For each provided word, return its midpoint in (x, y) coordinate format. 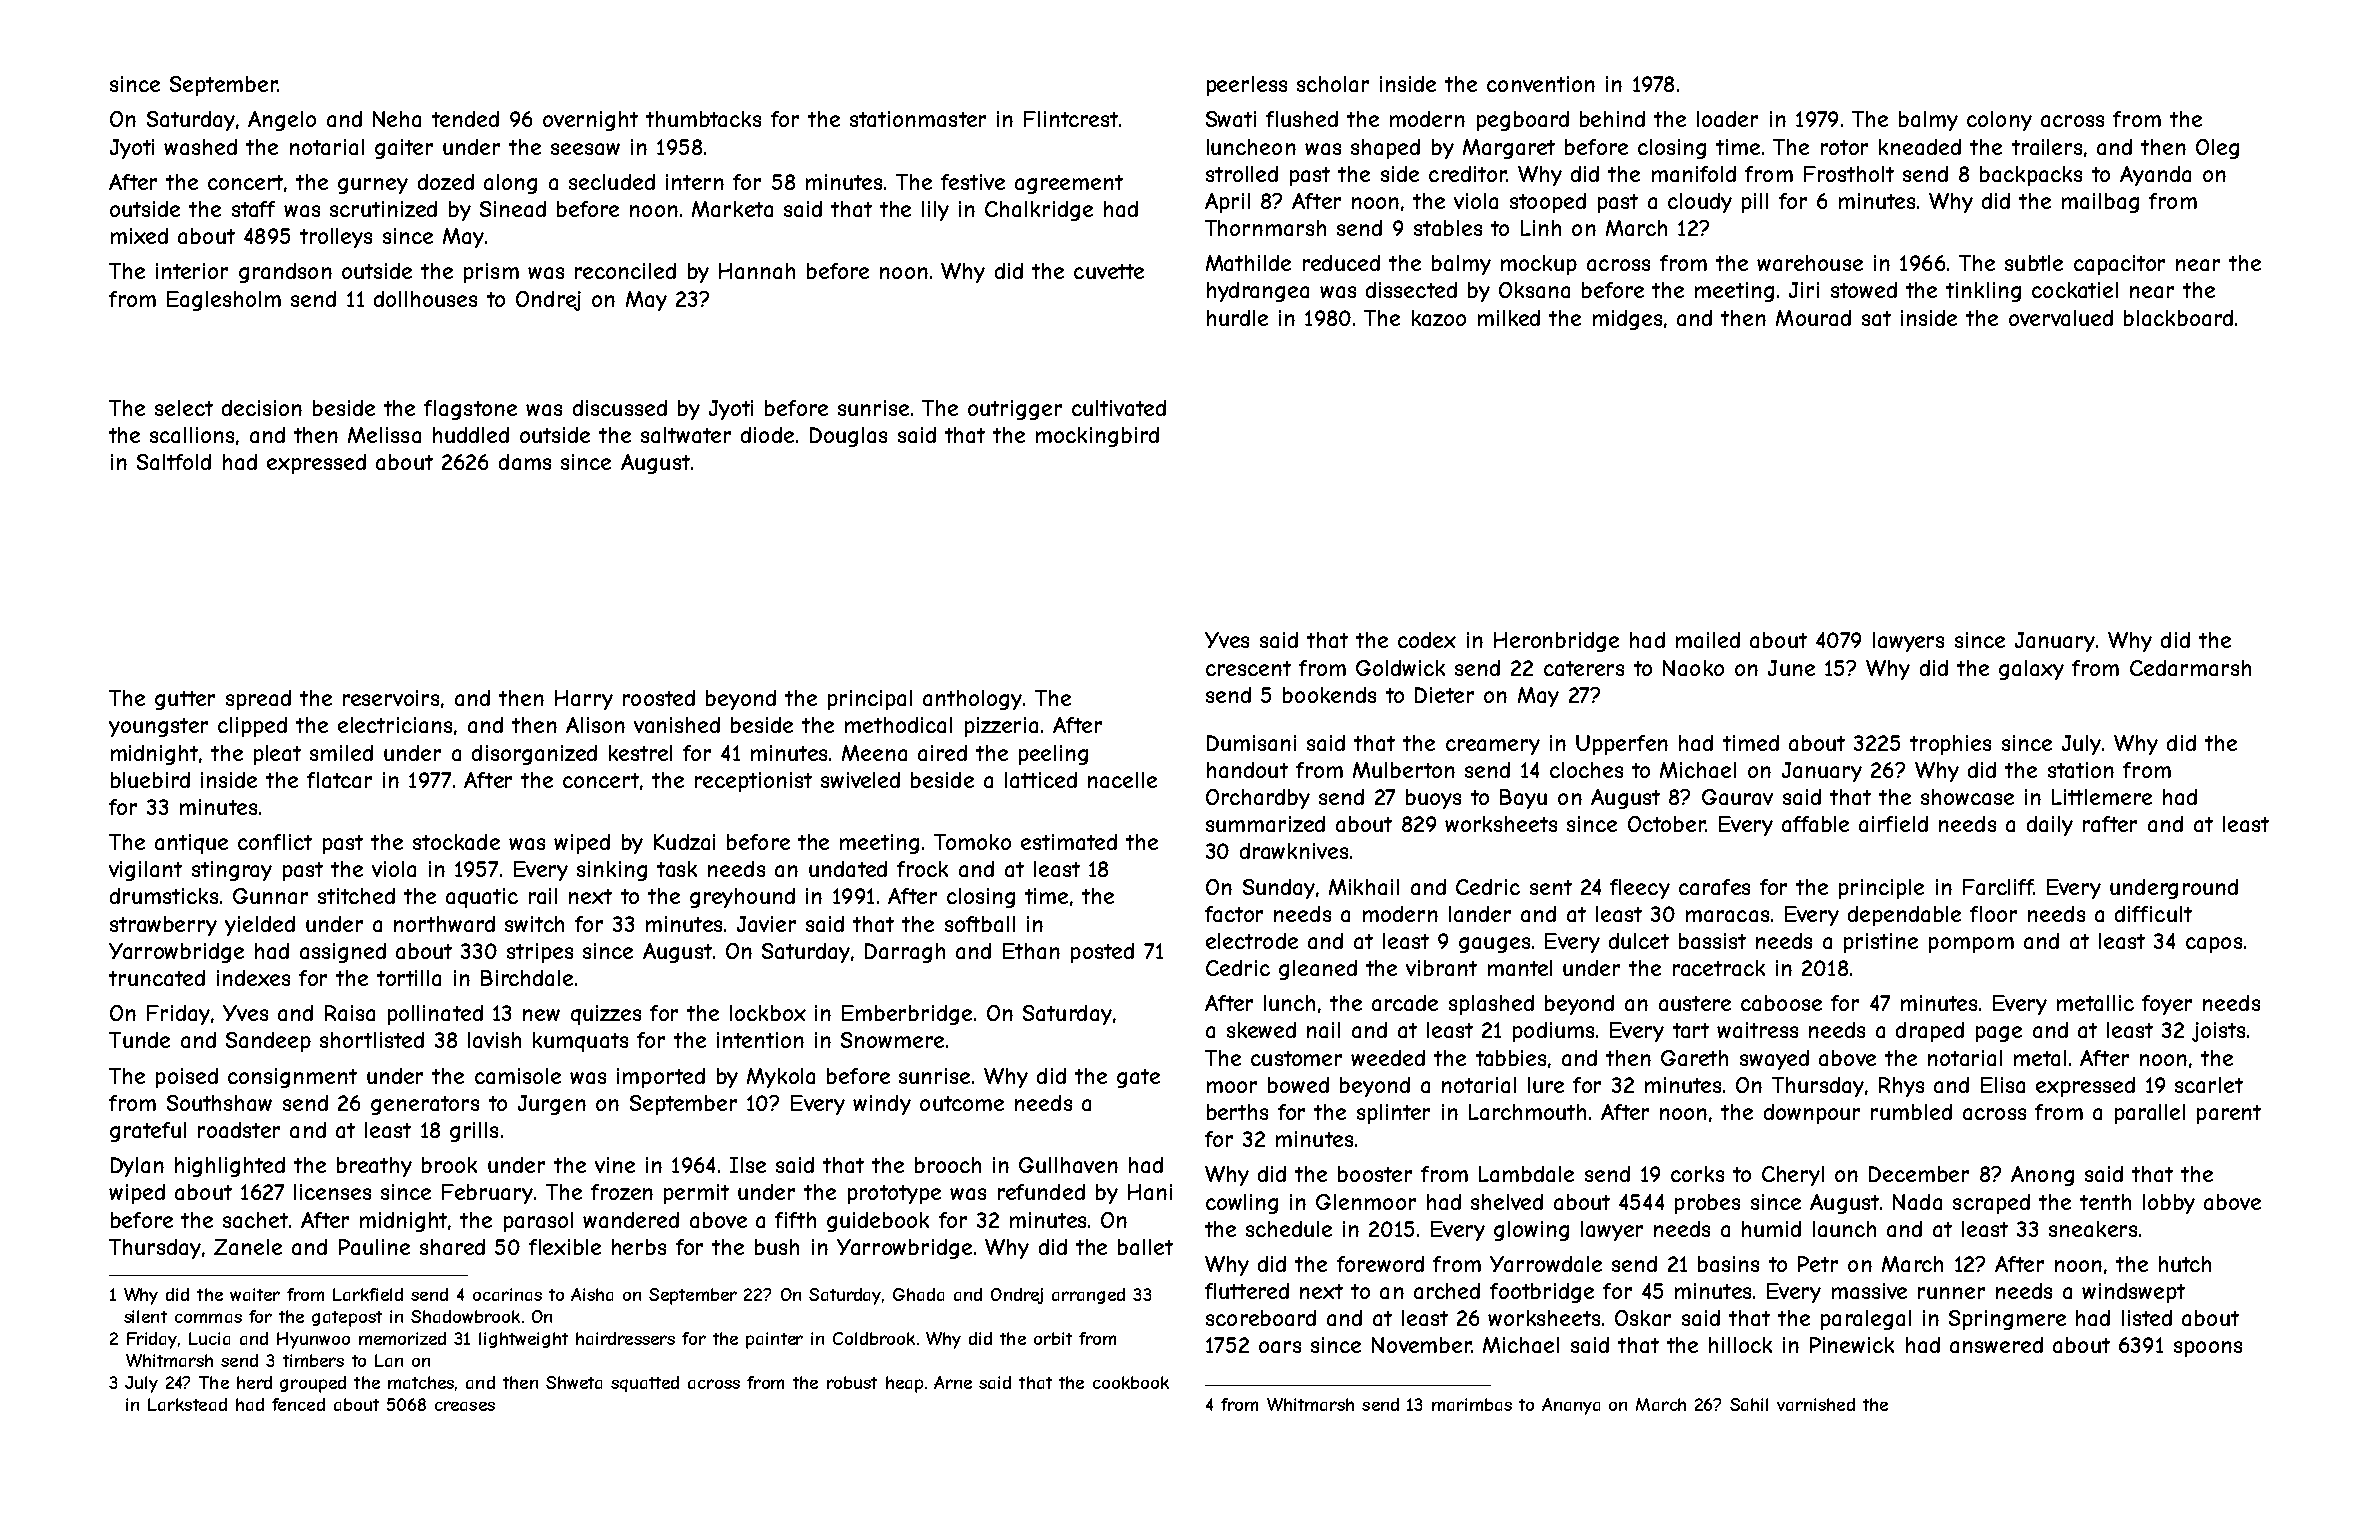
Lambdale (1526, 1174)
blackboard (2178, 318)
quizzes (606, 1015)
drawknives (1294, 851)
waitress (1757, 1030)
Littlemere (2102, 797)
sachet (255, 1220)
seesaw (585, 149)
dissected (1411, 290)
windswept (2133, 1293)
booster (1375, 1174)
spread (258, 700)
